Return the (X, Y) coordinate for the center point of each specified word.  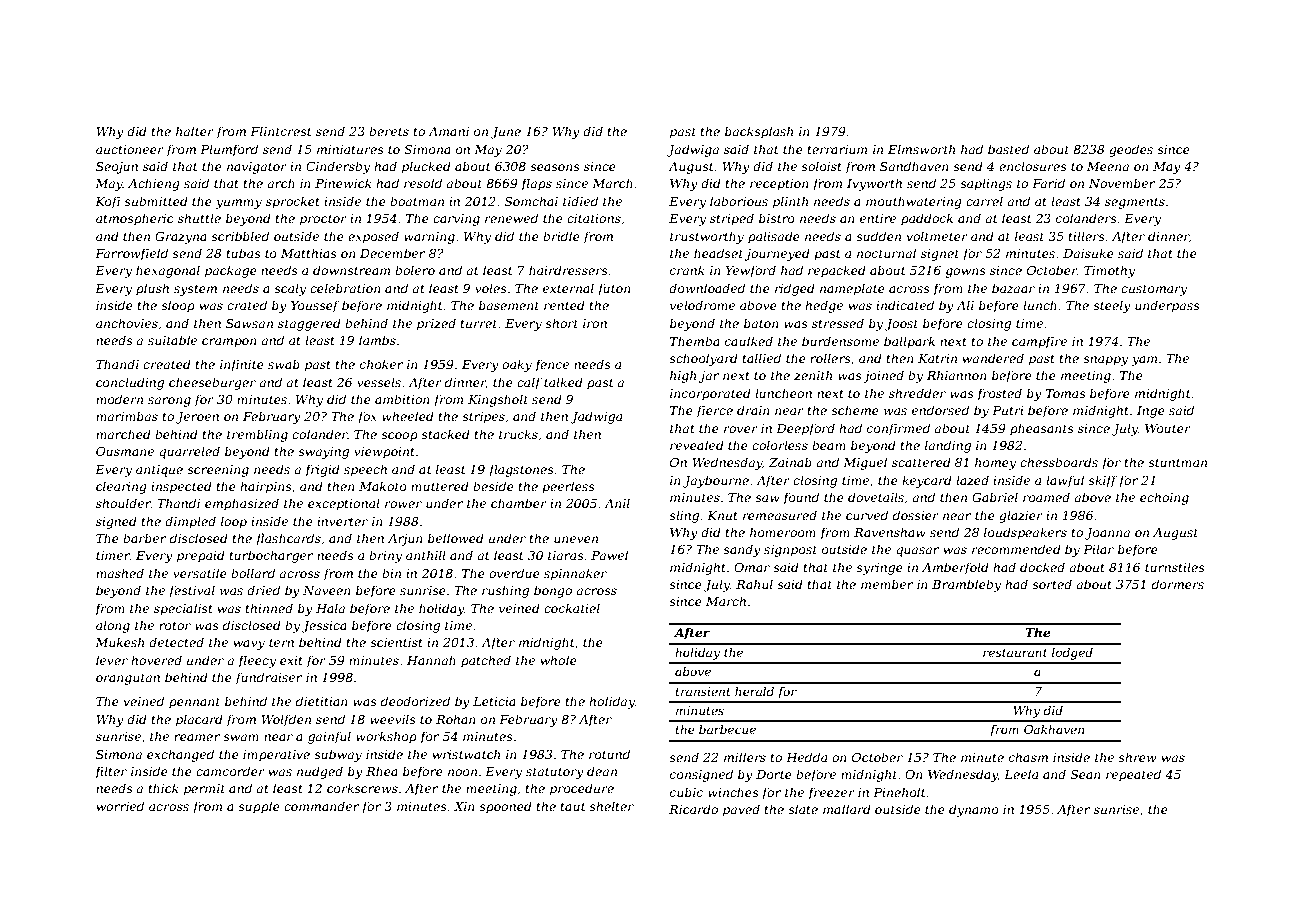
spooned (505, 807)
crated (247, 305)
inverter (342, 521)
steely (1112, 306)
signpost (790, 551)
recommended (1016, 549)
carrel (984, 201)
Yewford (751, 271)
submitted (156, 201)
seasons (555, 167)
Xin (464, 806)
